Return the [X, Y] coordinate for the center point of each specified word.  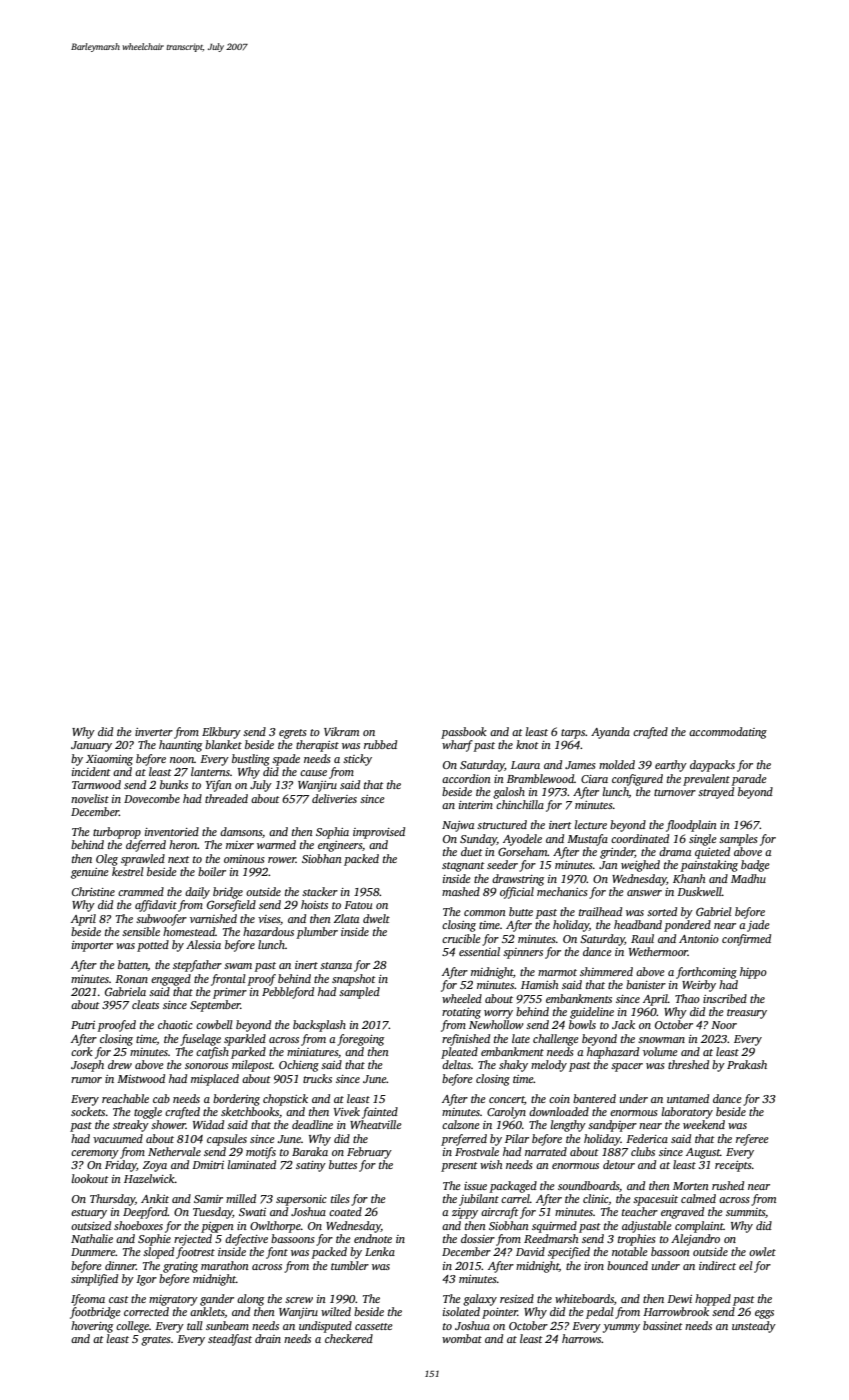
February [369, 1153]
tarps [573, 734]
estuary [89, 1214]
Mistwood [141, 1078]
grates [156, 1341]
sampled [359, 993]
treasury [747, 1014]
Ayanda [610, 733]
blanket [223, 744]
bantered [594, 1098]
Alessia [203, 944]
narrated [546, 1151]
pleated [459, 1053]
